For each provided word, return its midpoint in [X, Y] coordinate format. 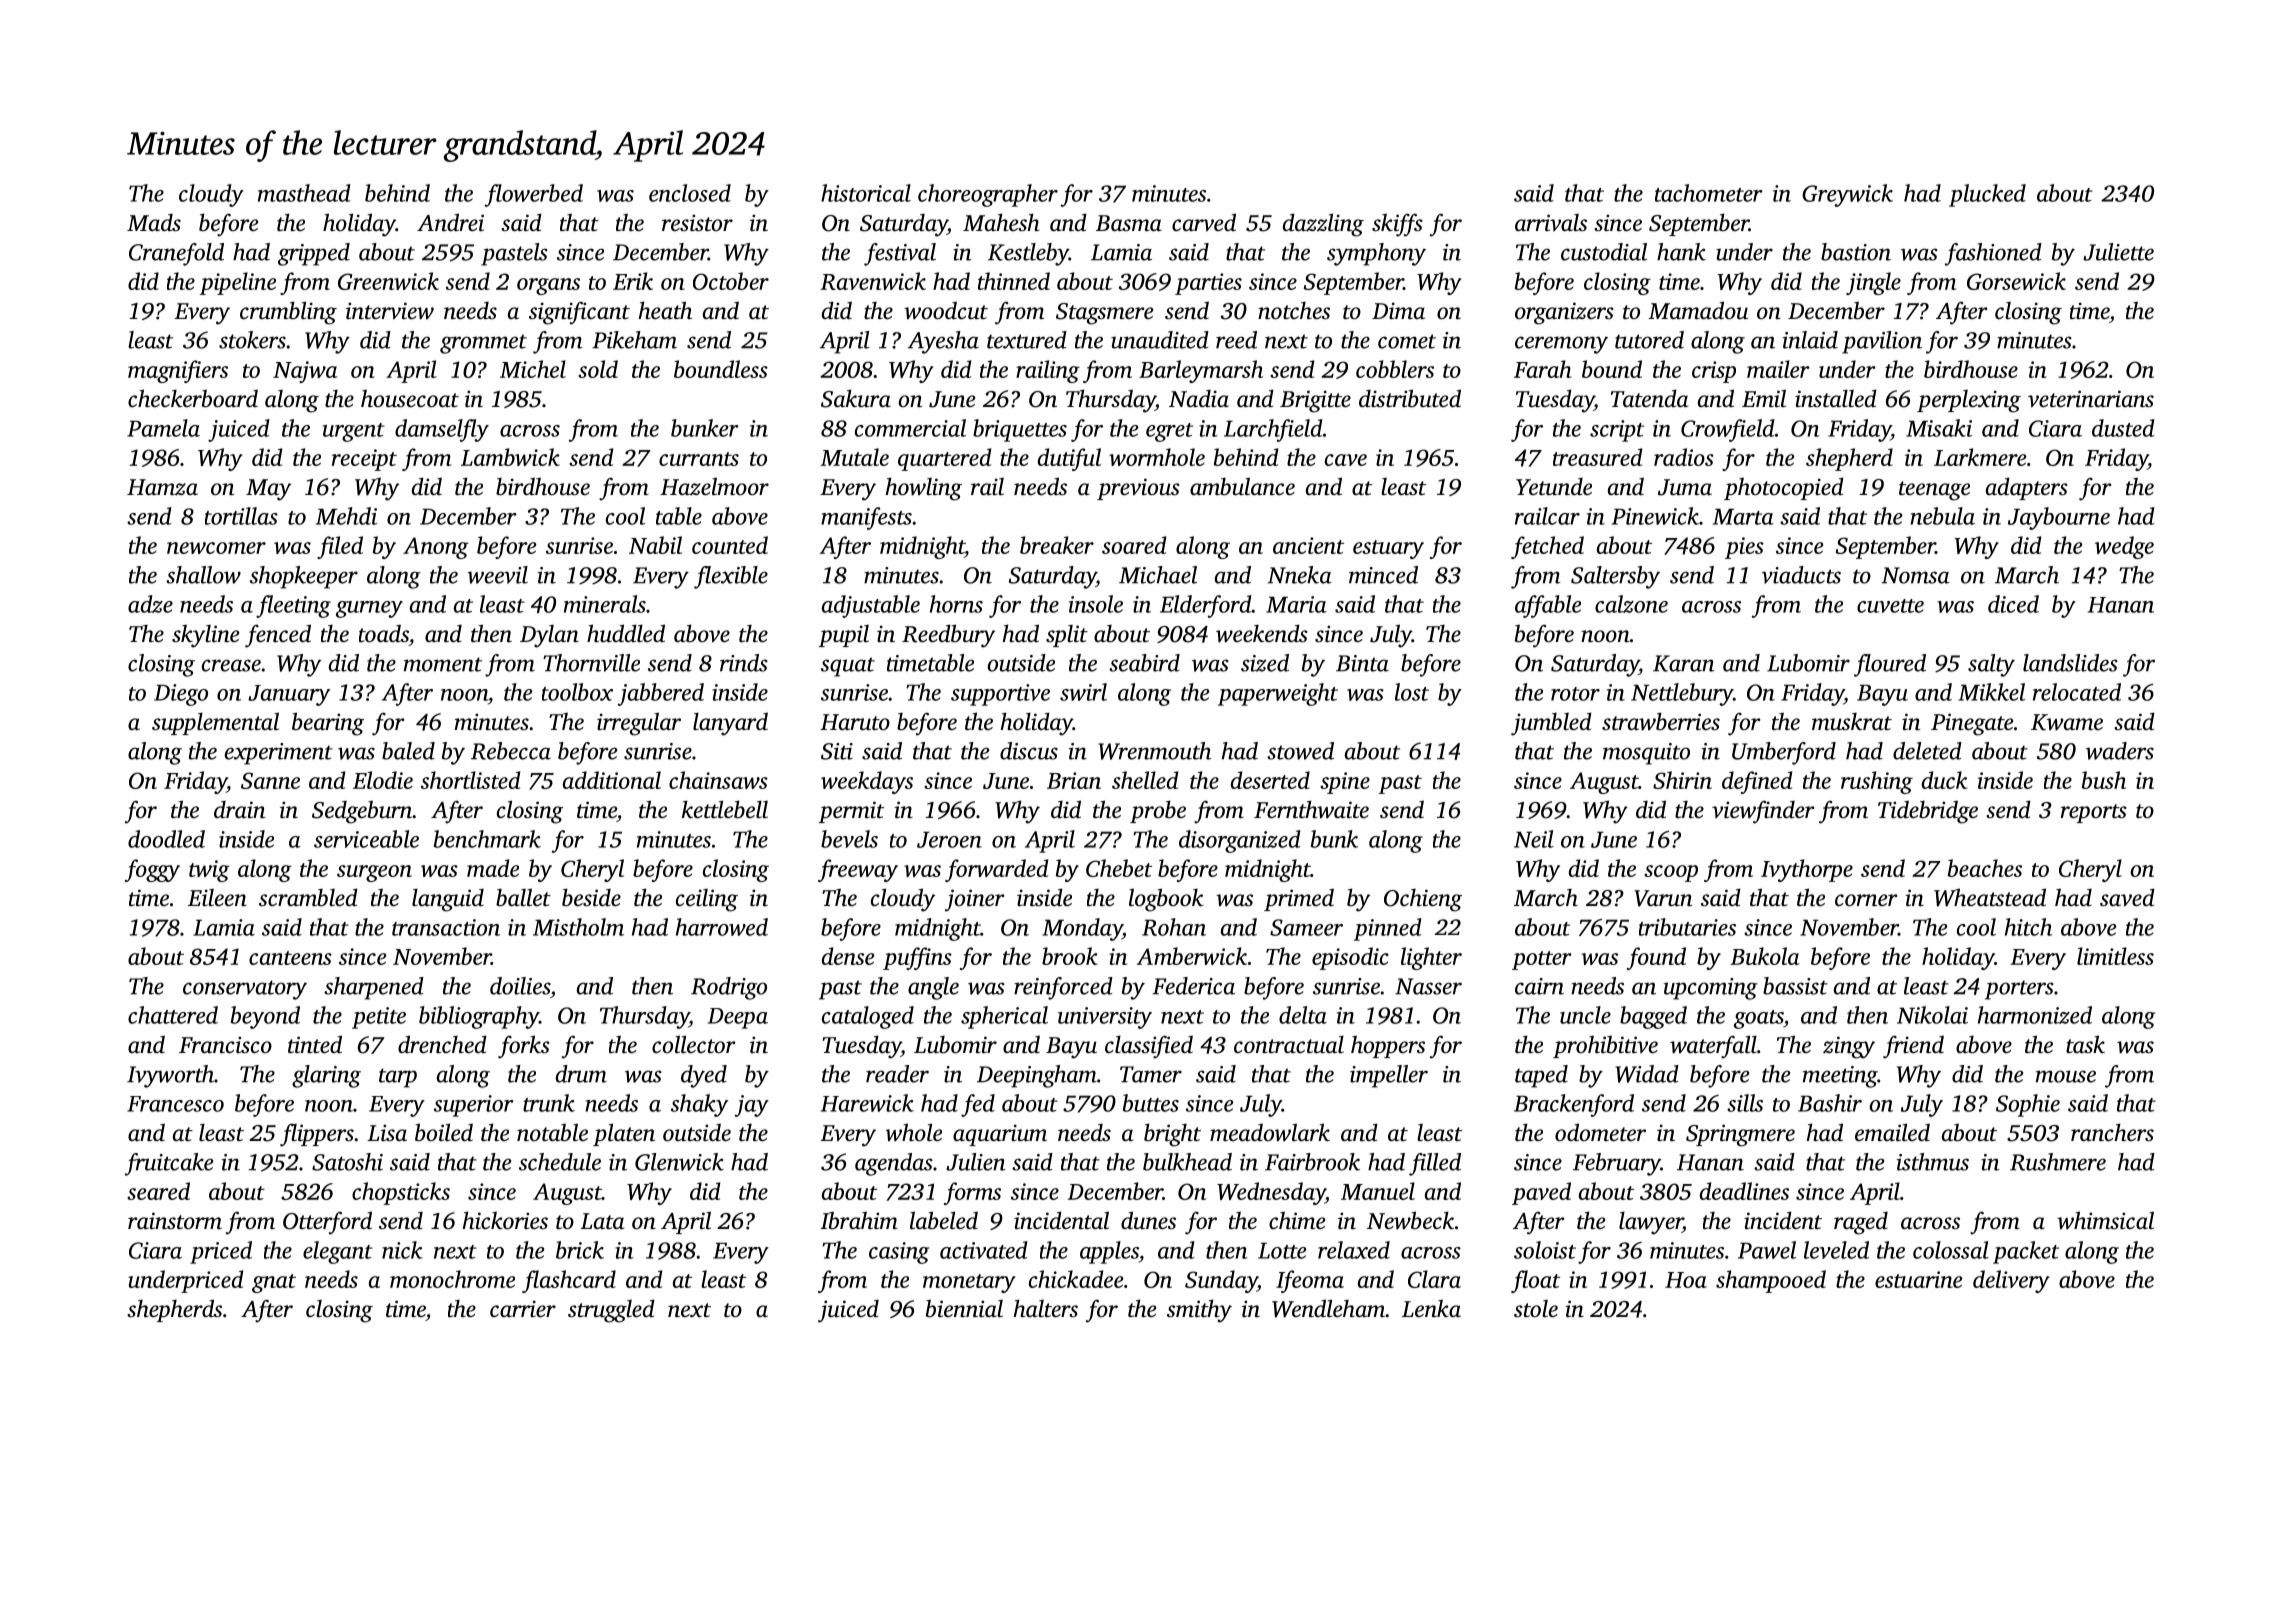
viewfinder [1763, 812]
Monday [1082, 929]
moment [443, 664]
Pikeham [634, 340]
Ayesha [943, 342]
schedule [560, 1162]
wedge [2124, 547]
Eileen [217, 898]
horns [956, 604]
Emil [1764, 398]
